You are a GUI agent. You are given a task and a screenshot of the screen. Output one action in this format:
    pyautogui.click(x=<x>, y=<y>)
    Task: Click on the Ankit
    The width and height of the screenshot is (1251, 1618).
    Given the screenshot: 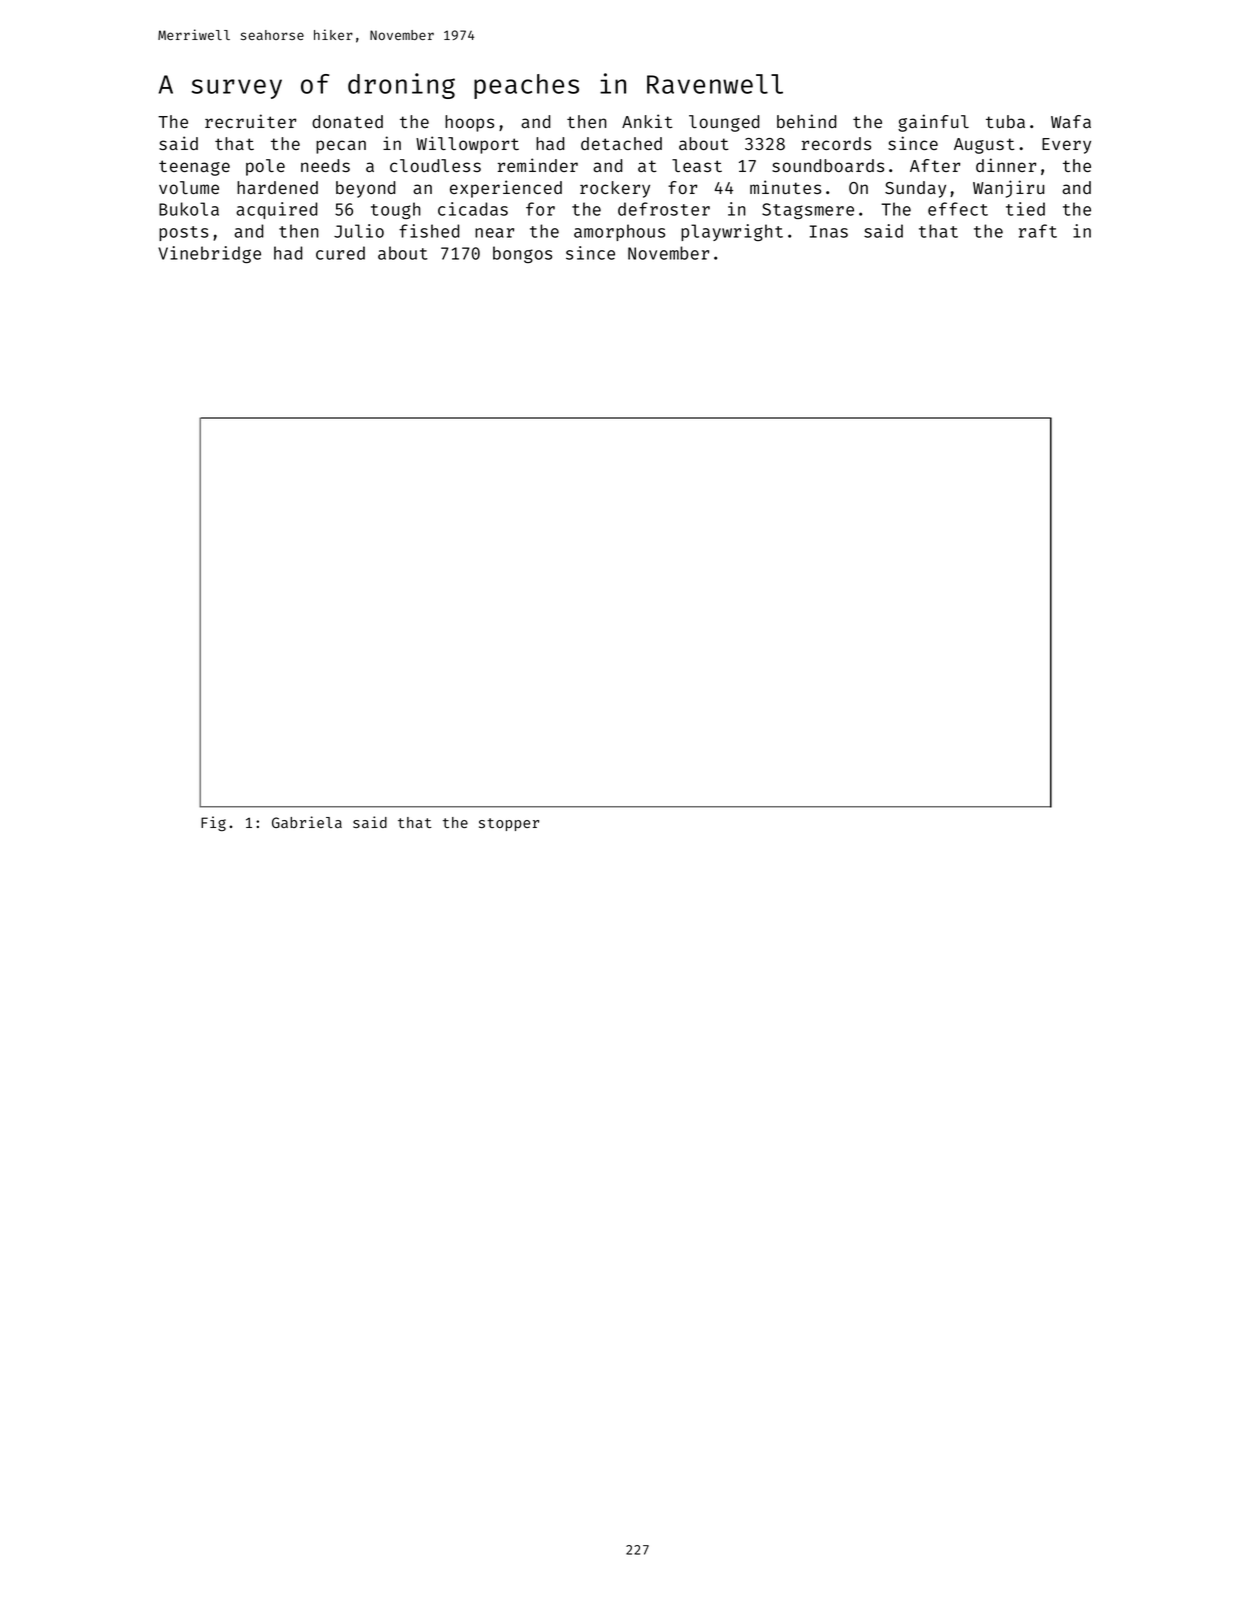 What is the action you would take?
    pyautogui.click(x=647, y=121)
